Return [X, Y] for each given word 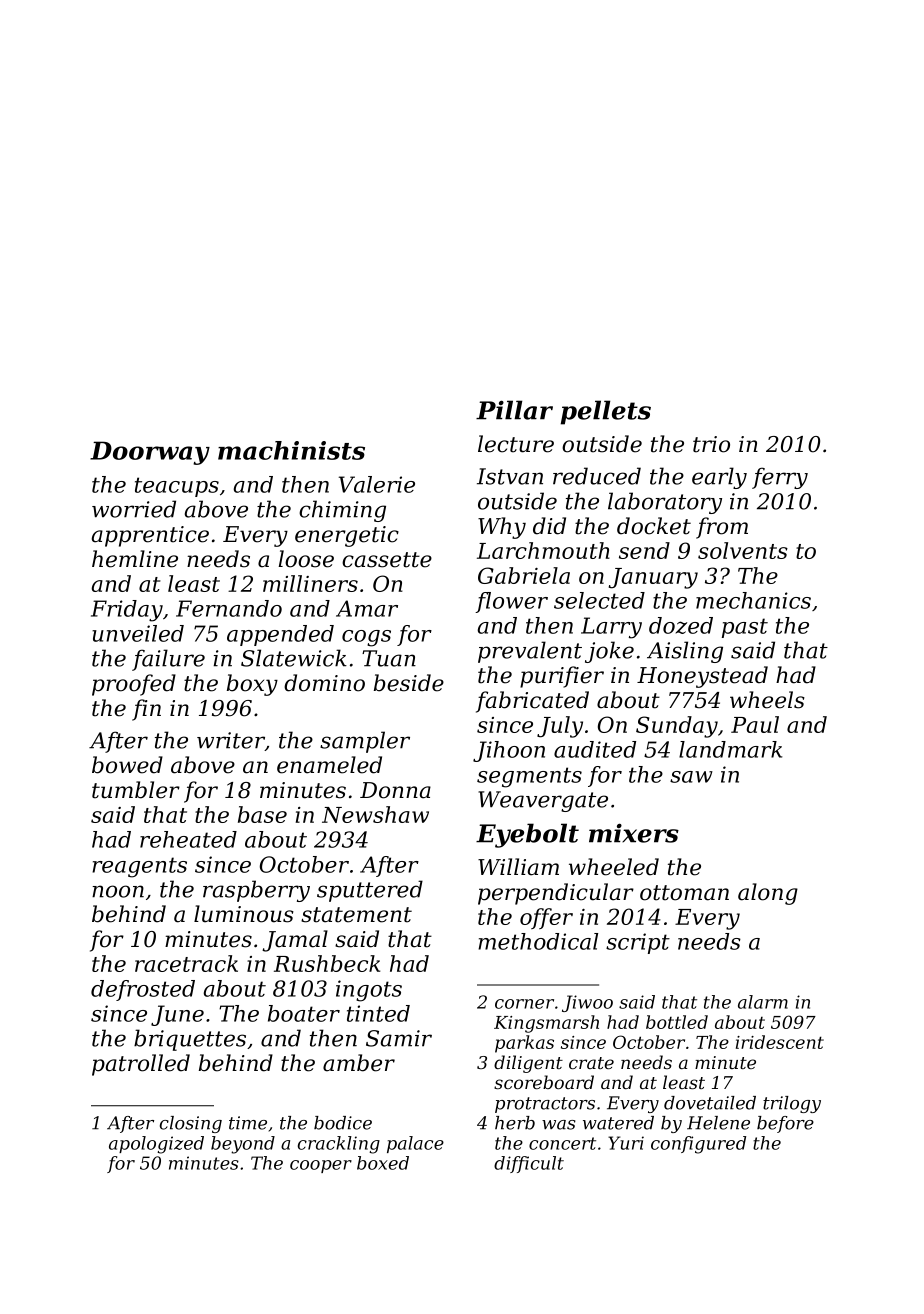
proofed [134, 685]
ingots [369, 991]
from [722, 528]
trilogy [792, 1104]
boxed [383, 1163]
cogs [366, 638]
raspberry [256, 891]
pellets [606, 412]
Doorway [150, 453]
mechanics [753, 600]
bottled [677, 1022]
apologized [156, 1145]
